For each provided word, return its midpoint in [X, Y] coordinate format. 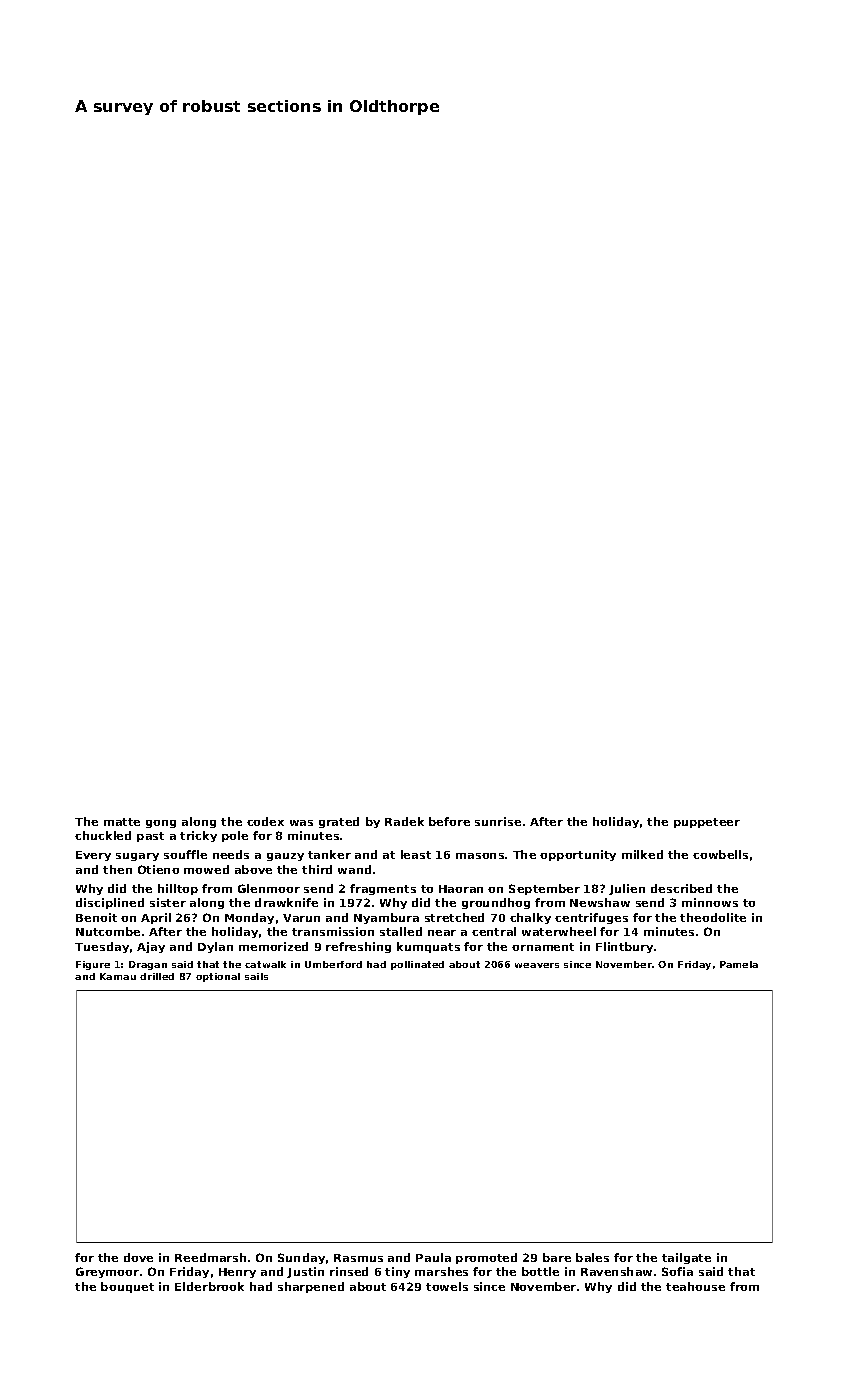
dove [138, 1257]
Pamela [739, 964]
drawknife [286, 902]
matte [122, 822]
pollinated [417, 965]
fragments [383, 889]
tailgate [686, 1258]
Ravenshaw [616, 1271]
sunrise [498, 821]
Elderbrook [209, 1286]
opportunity [578, 855]
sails [256, 976]
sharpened [311, 1287]
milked [642, 854]
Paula [433, 1257]
